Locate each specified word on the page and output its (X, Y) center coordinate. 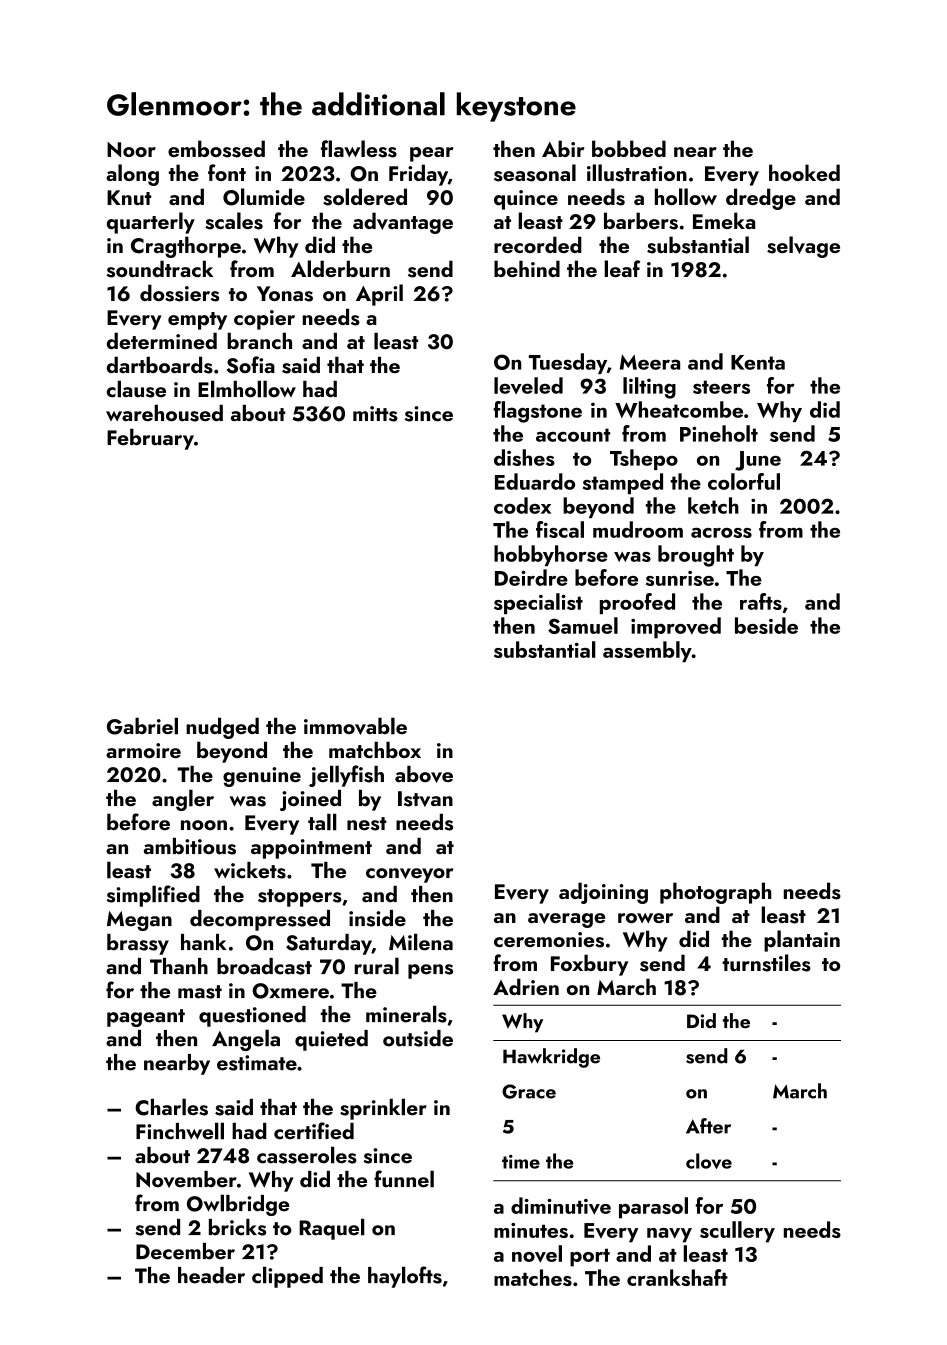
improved (676, 627)
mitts (375, 414)
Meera (650, 362)
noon (204, 825)
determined (162, 340)
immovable (355, 726)
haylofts (405, 1277)
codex (522, 505)
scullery (737, 1232)
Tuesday (568, 363)
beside (766, 625)
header (211, 1275)
